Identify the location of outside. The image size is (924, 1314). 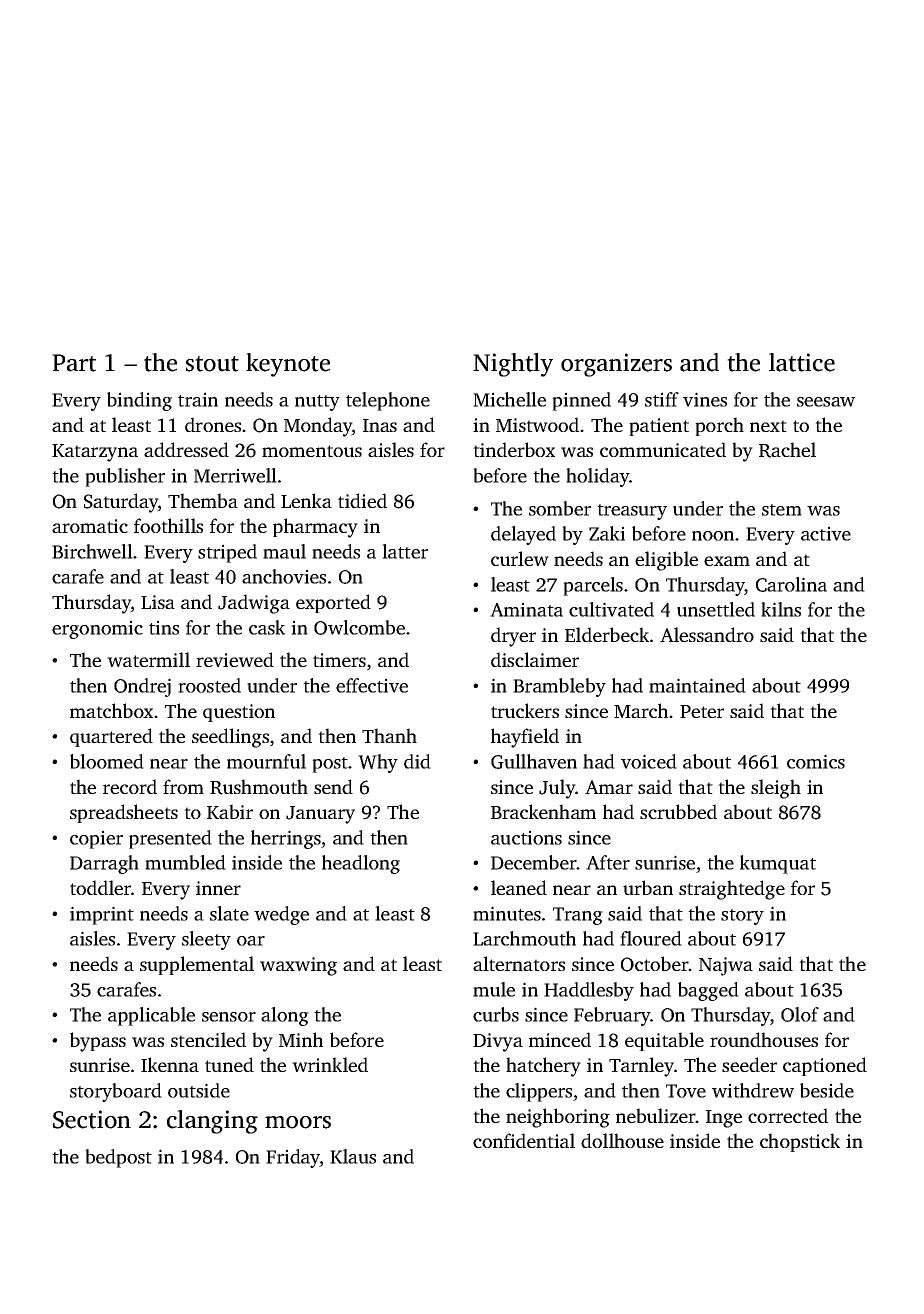
(199, 1090).
